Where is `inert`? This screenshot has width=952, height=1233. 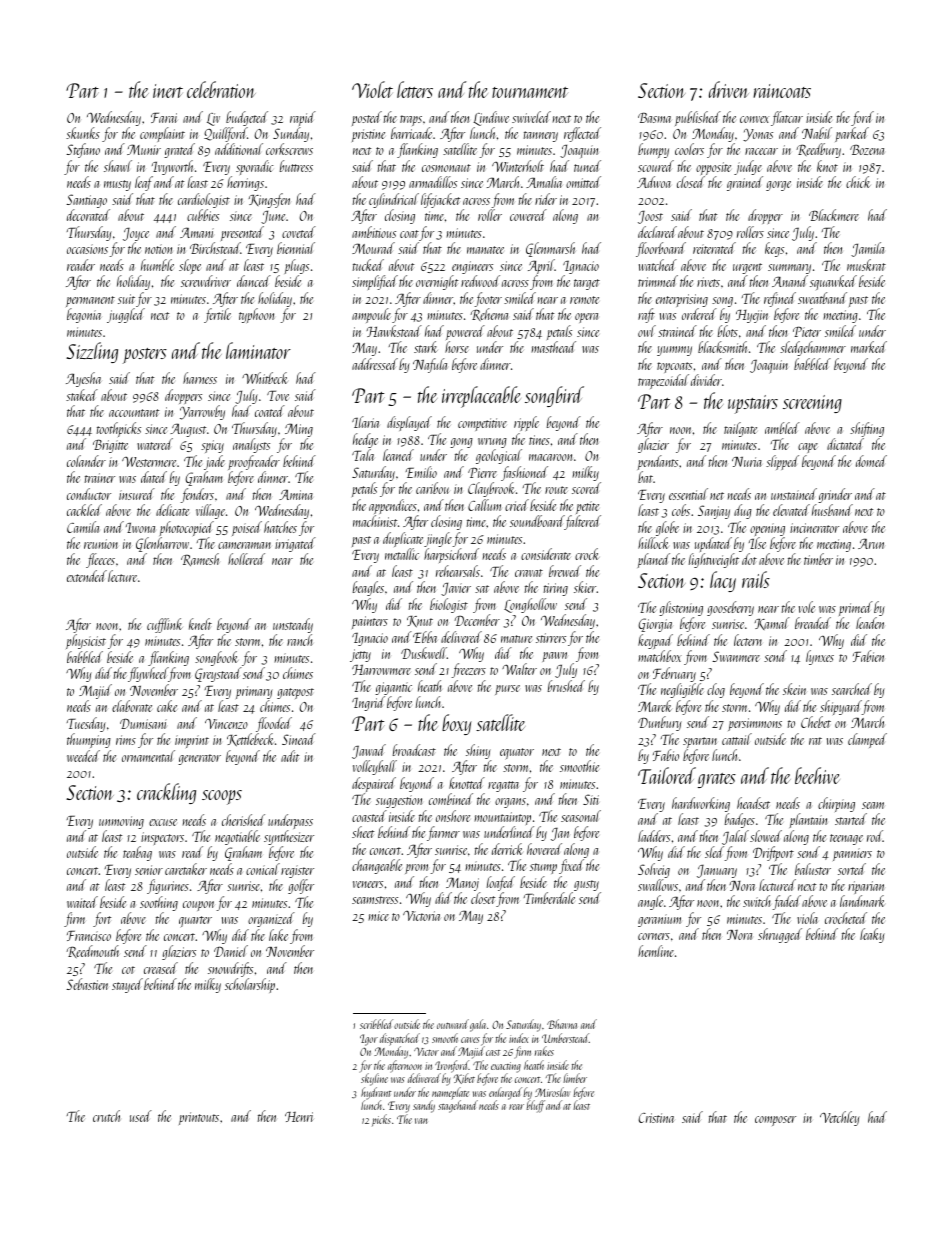
inert is located at coordinates (168, 91).
